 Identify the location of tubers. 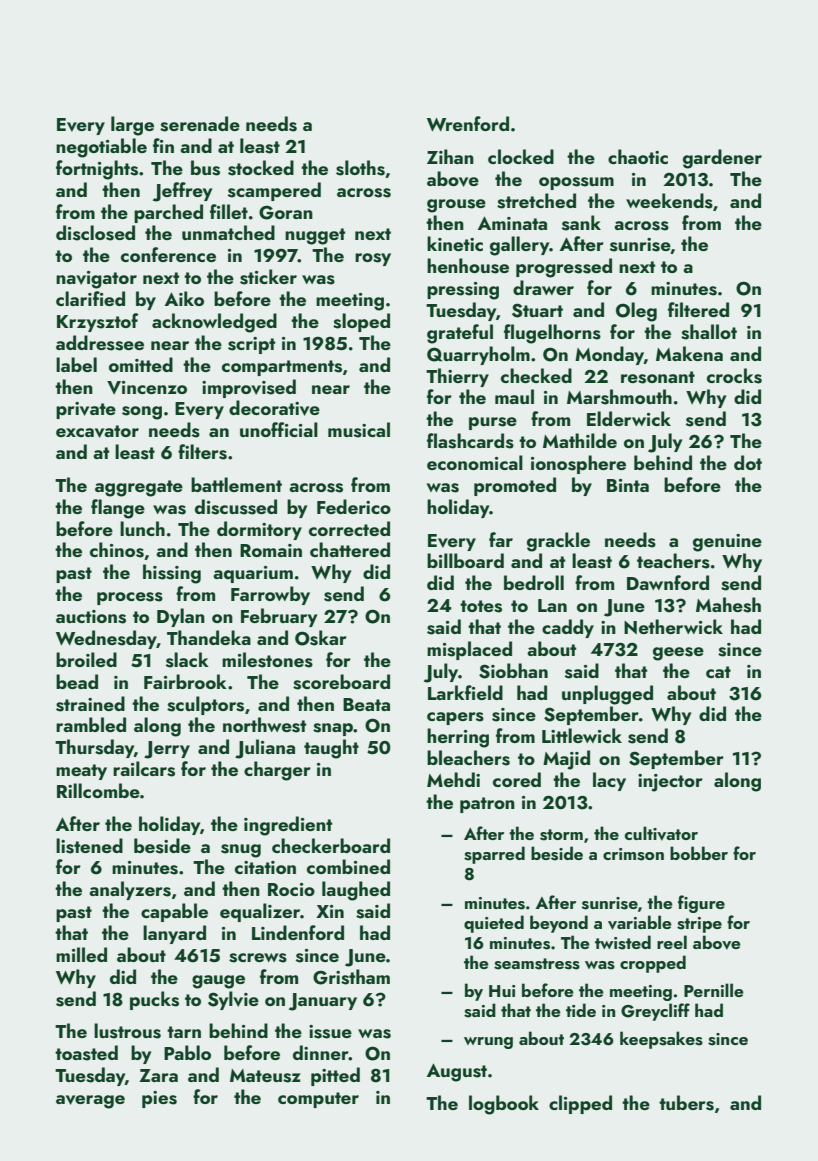
(686, 1103).
